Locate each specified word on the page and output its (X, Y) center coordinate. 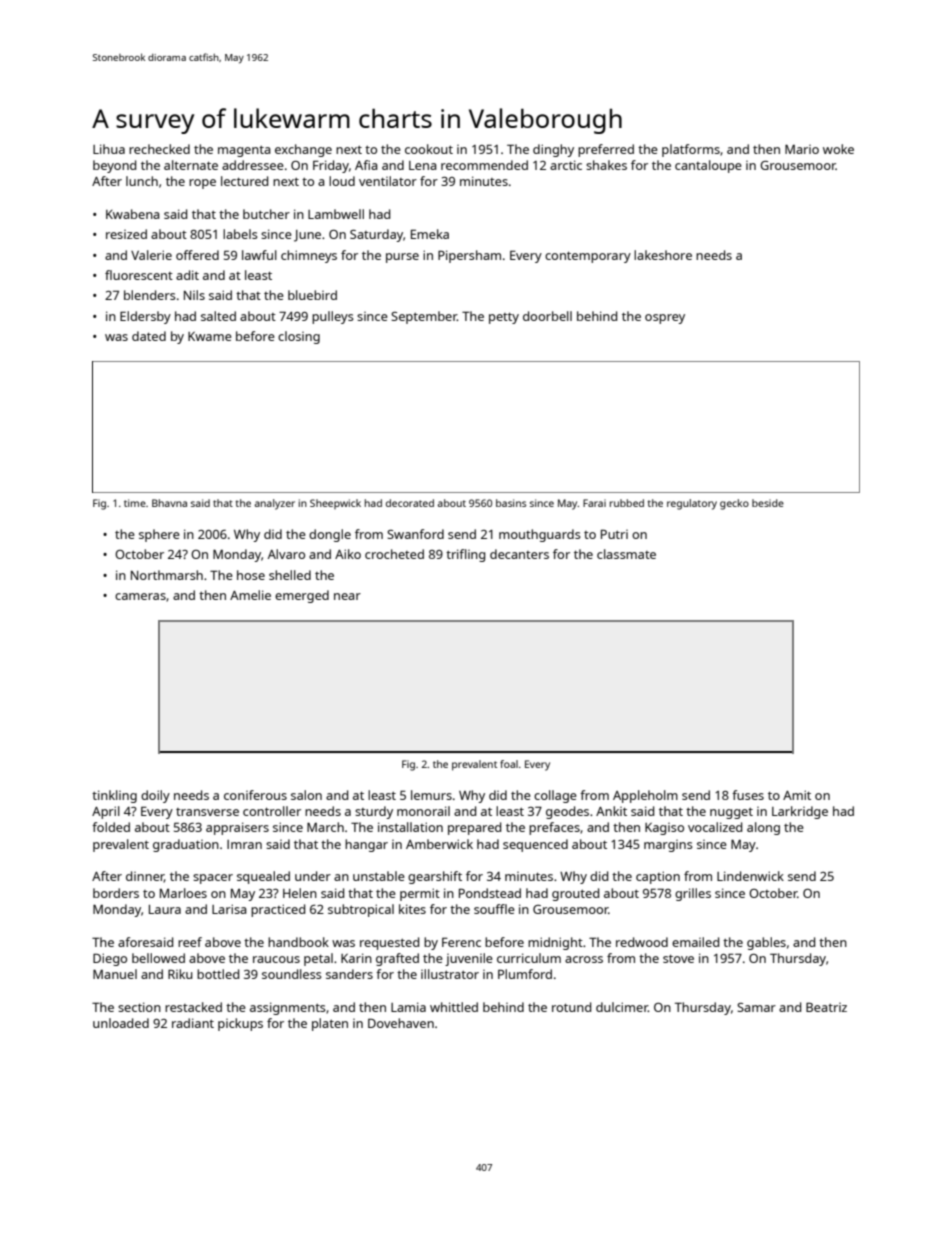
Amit (797, 795)
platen (330, 1024)
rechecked (159, 149)
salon (306, 795)
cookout (429, 149)
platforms (691, 150)
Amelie (250, 595)
